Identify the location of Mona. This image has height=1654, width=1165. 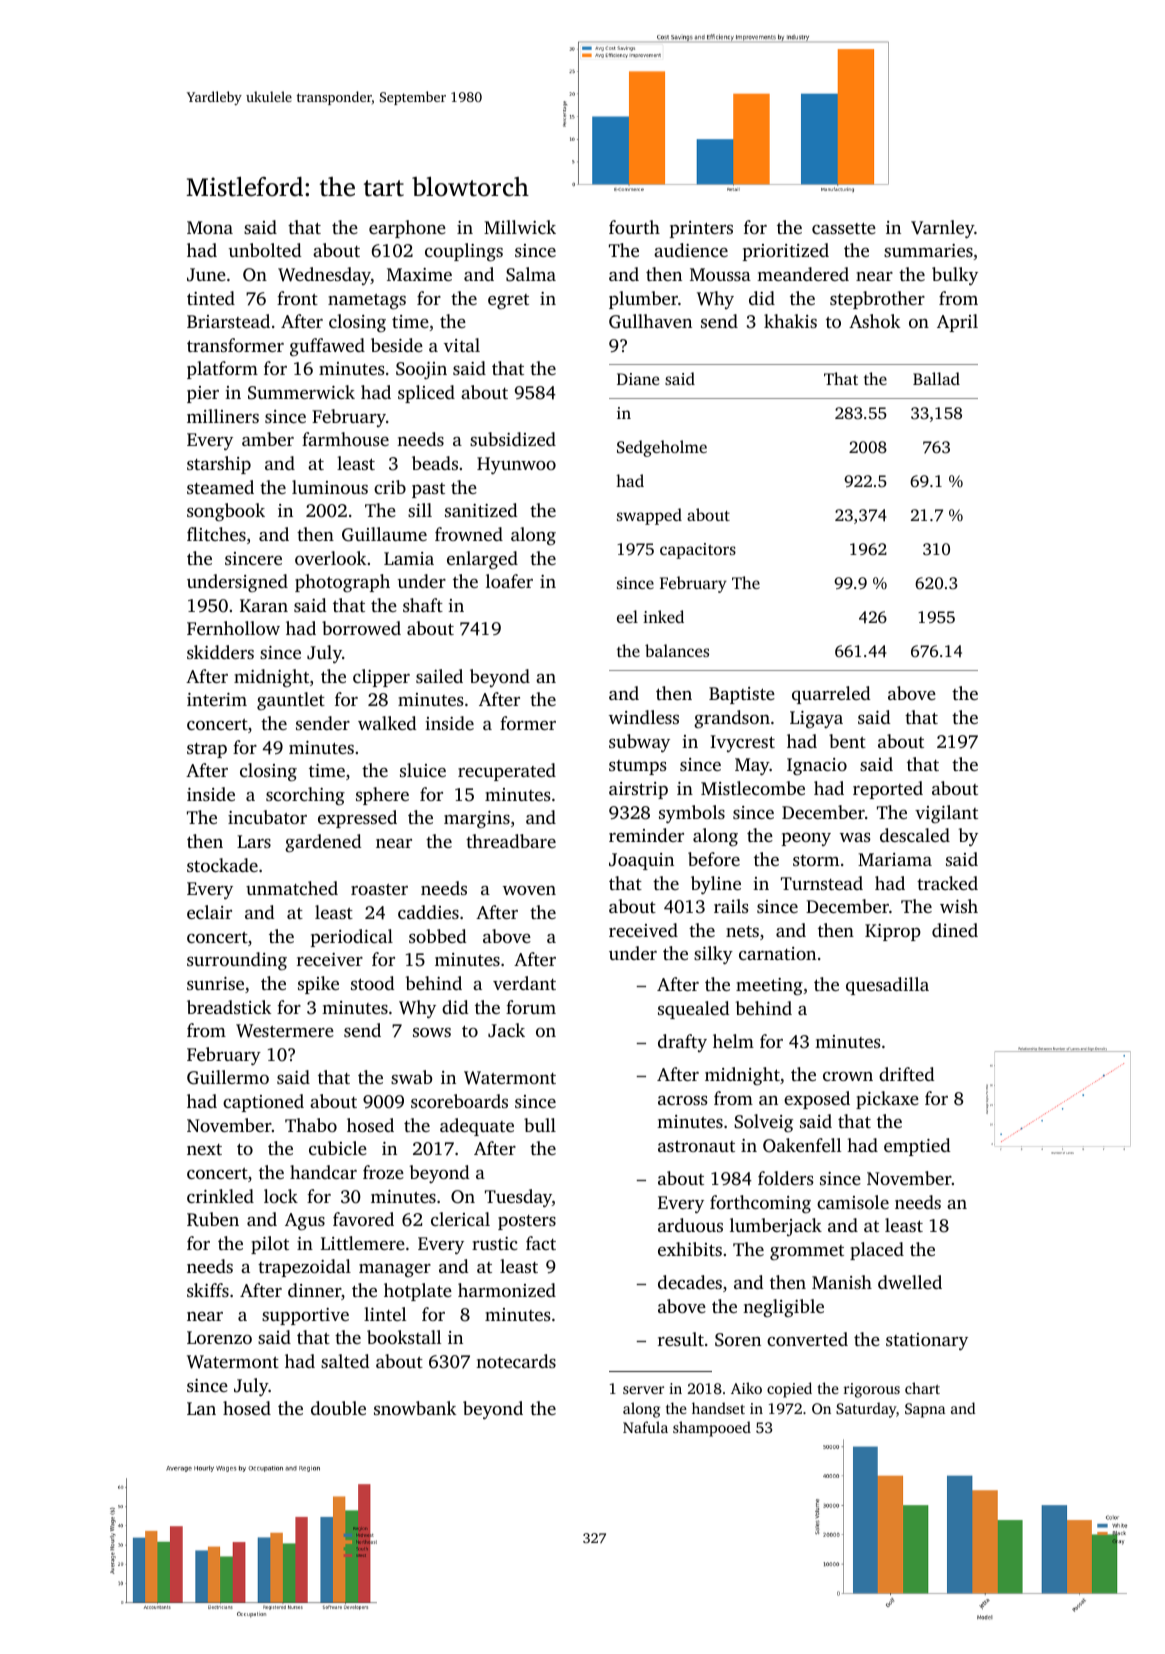
(210, 227).
